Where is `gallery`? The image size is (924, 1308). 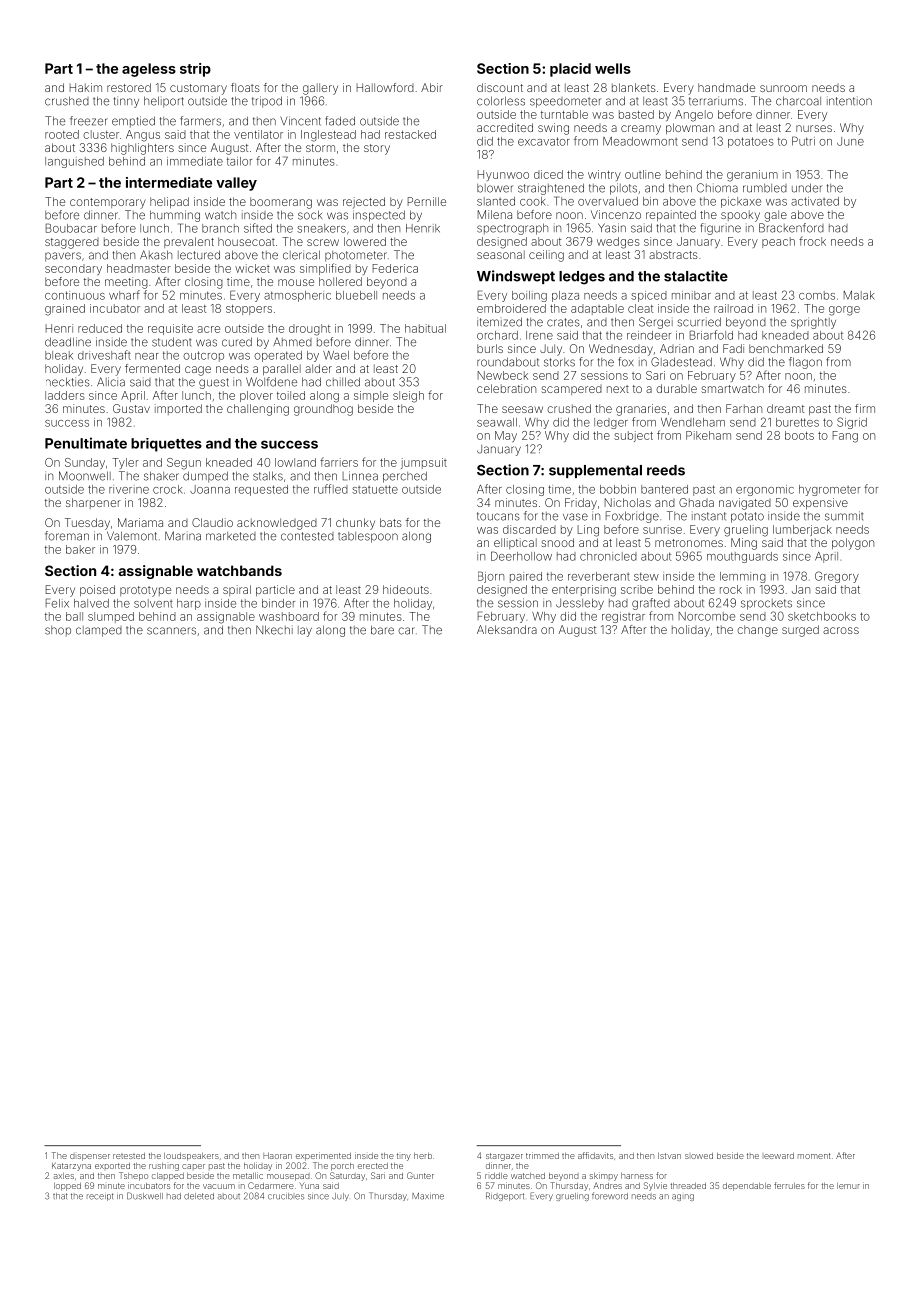 gallery is located at coordinates (320, 89).
